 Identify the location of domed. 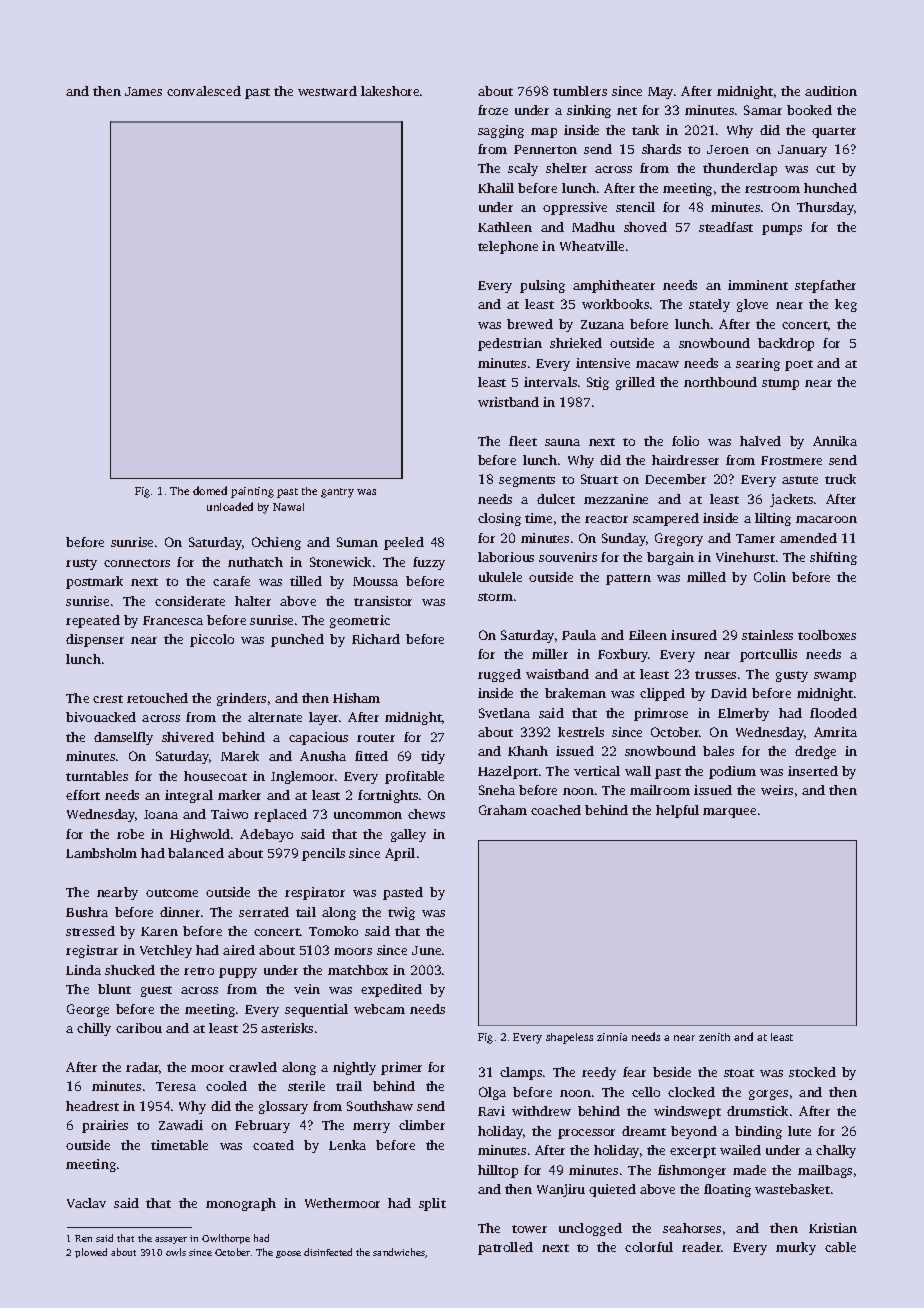
(210, 490).
